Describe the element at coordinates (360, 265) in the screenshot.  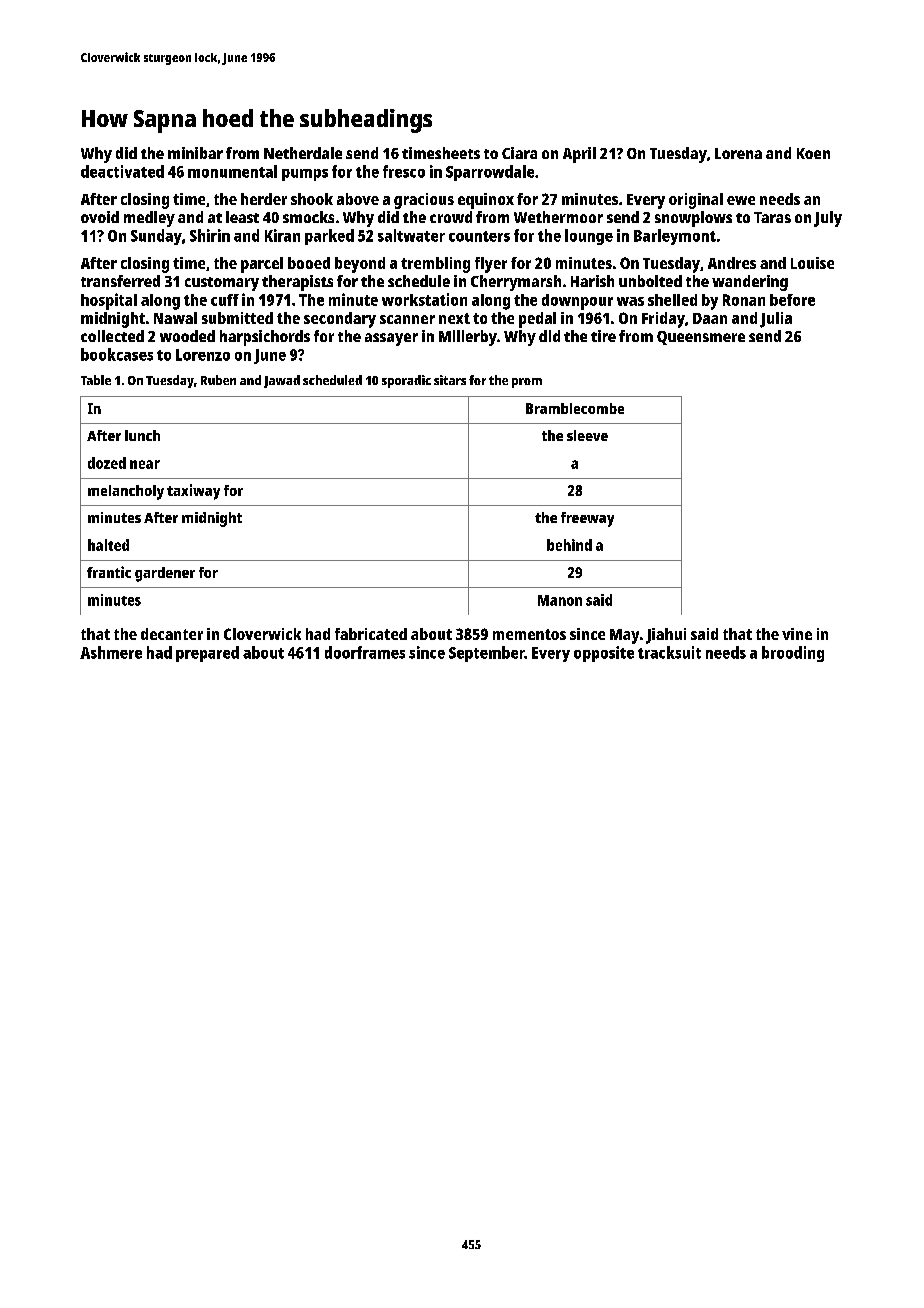
I see `beyond` at that location.
